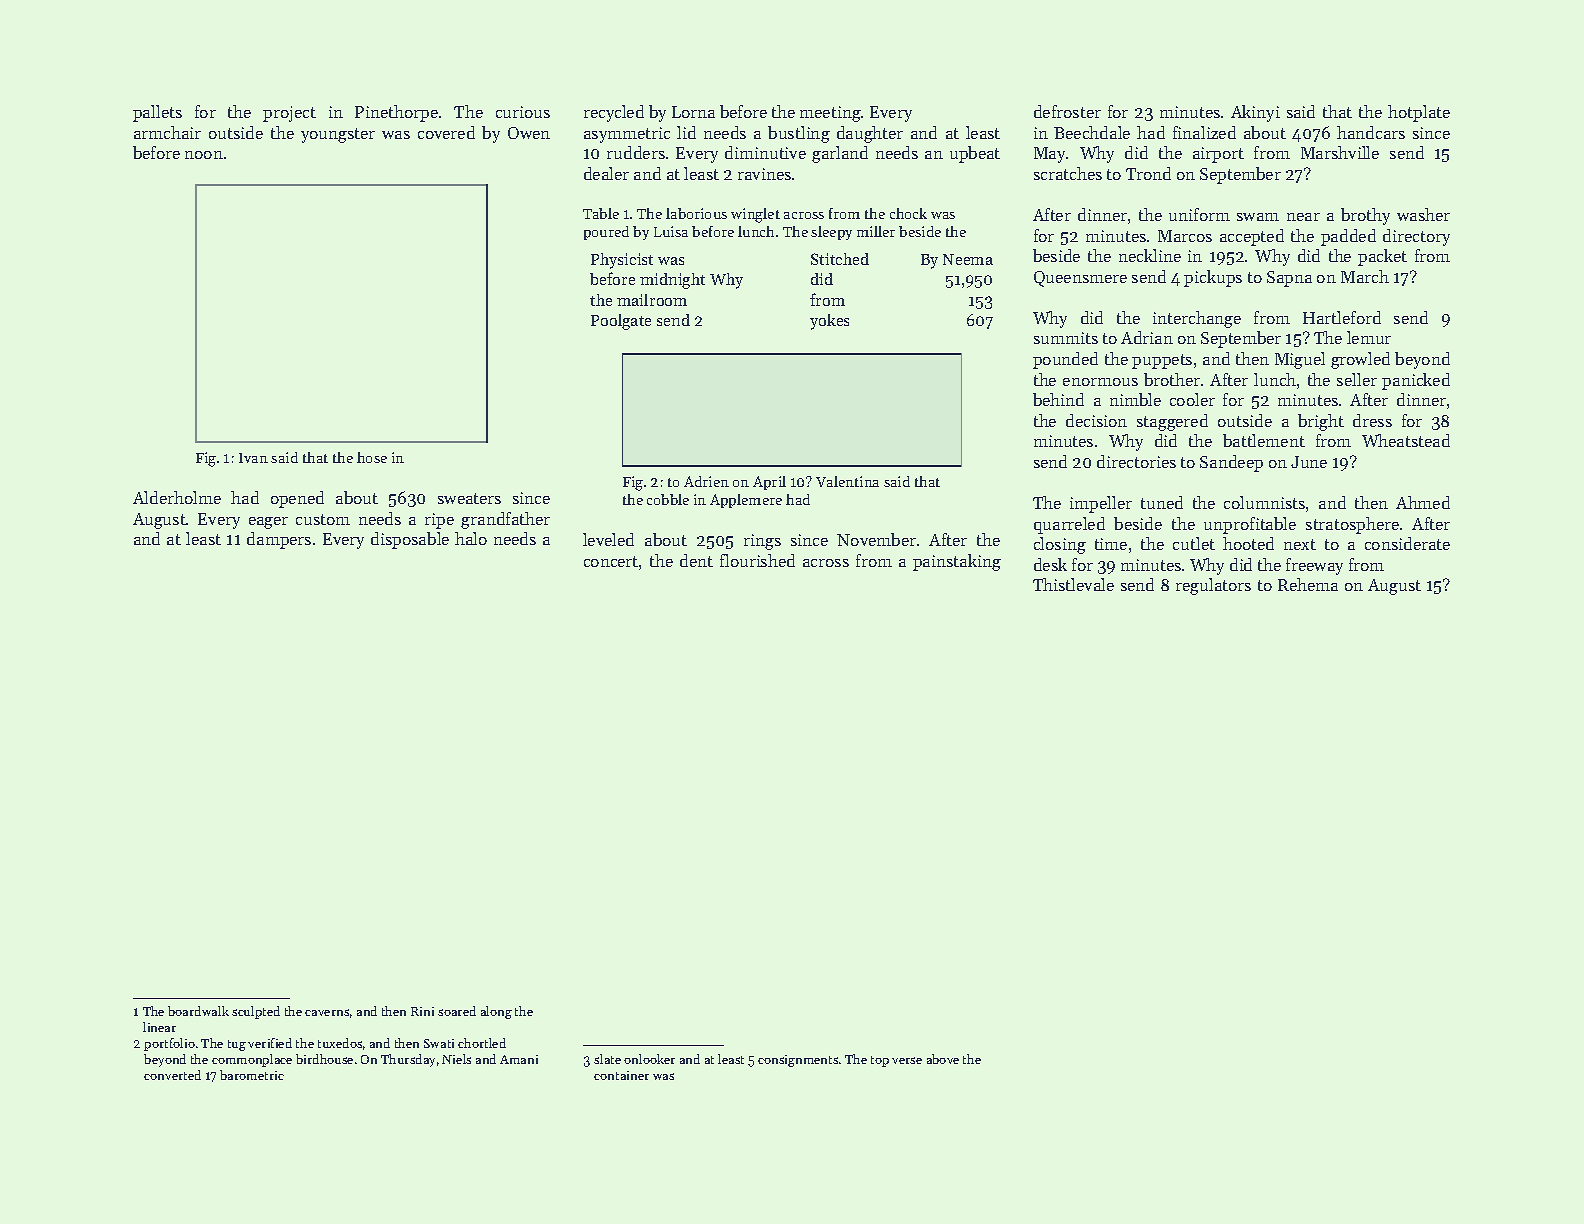 The height and width of the document is (1224, 1584). Describe the element at coordinates (1308, 584) in the document. I see `Rehema` at that location.
